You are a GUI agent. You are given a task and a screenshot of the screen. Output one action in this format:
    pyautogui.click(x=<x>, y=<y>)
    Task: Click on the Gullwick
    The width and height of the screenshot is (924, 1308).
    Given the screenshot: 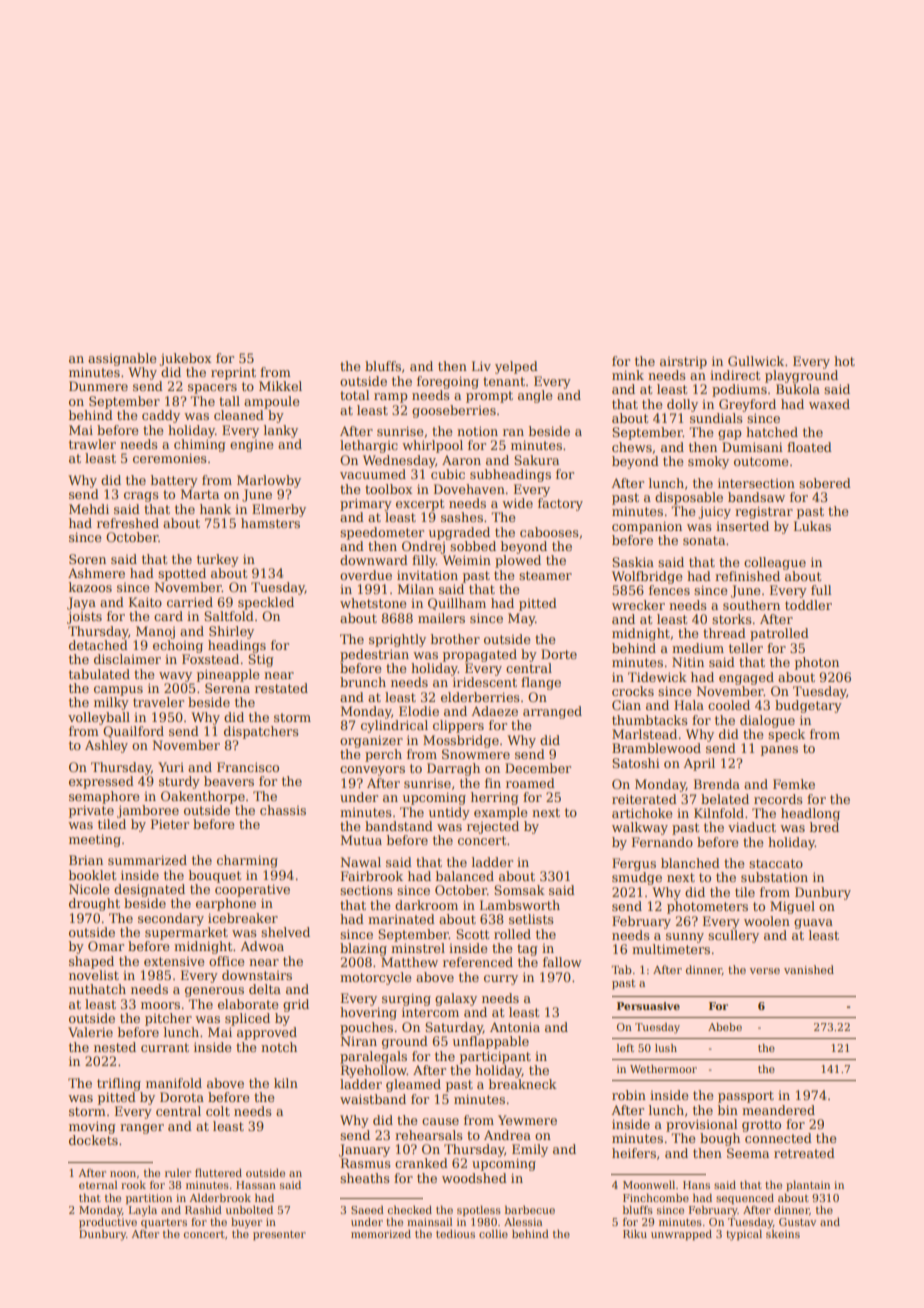 What is the action you would take?
    pyautogui.click(x=756, y=361)
